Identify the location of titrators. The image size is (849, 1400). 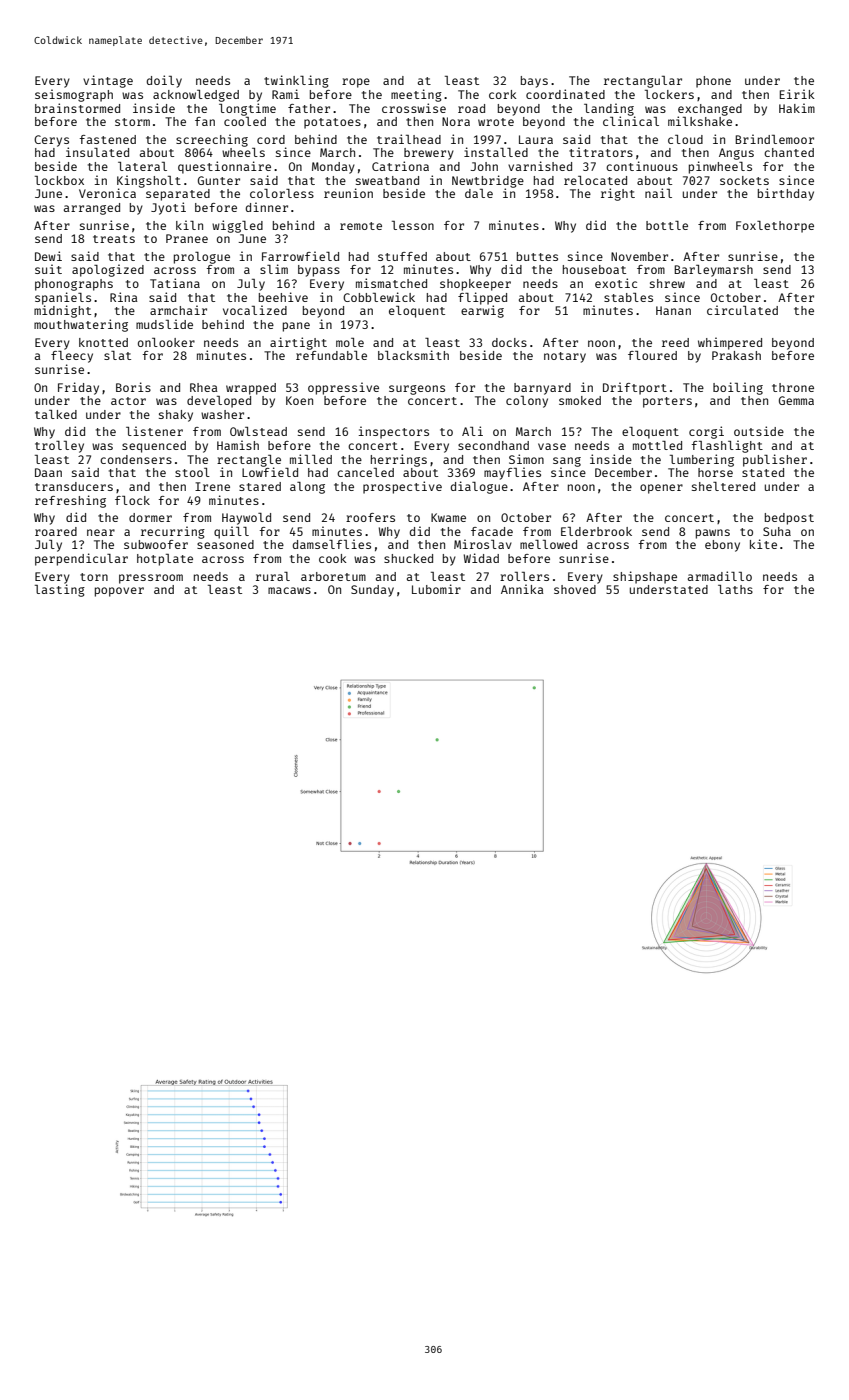
(601, 152).
